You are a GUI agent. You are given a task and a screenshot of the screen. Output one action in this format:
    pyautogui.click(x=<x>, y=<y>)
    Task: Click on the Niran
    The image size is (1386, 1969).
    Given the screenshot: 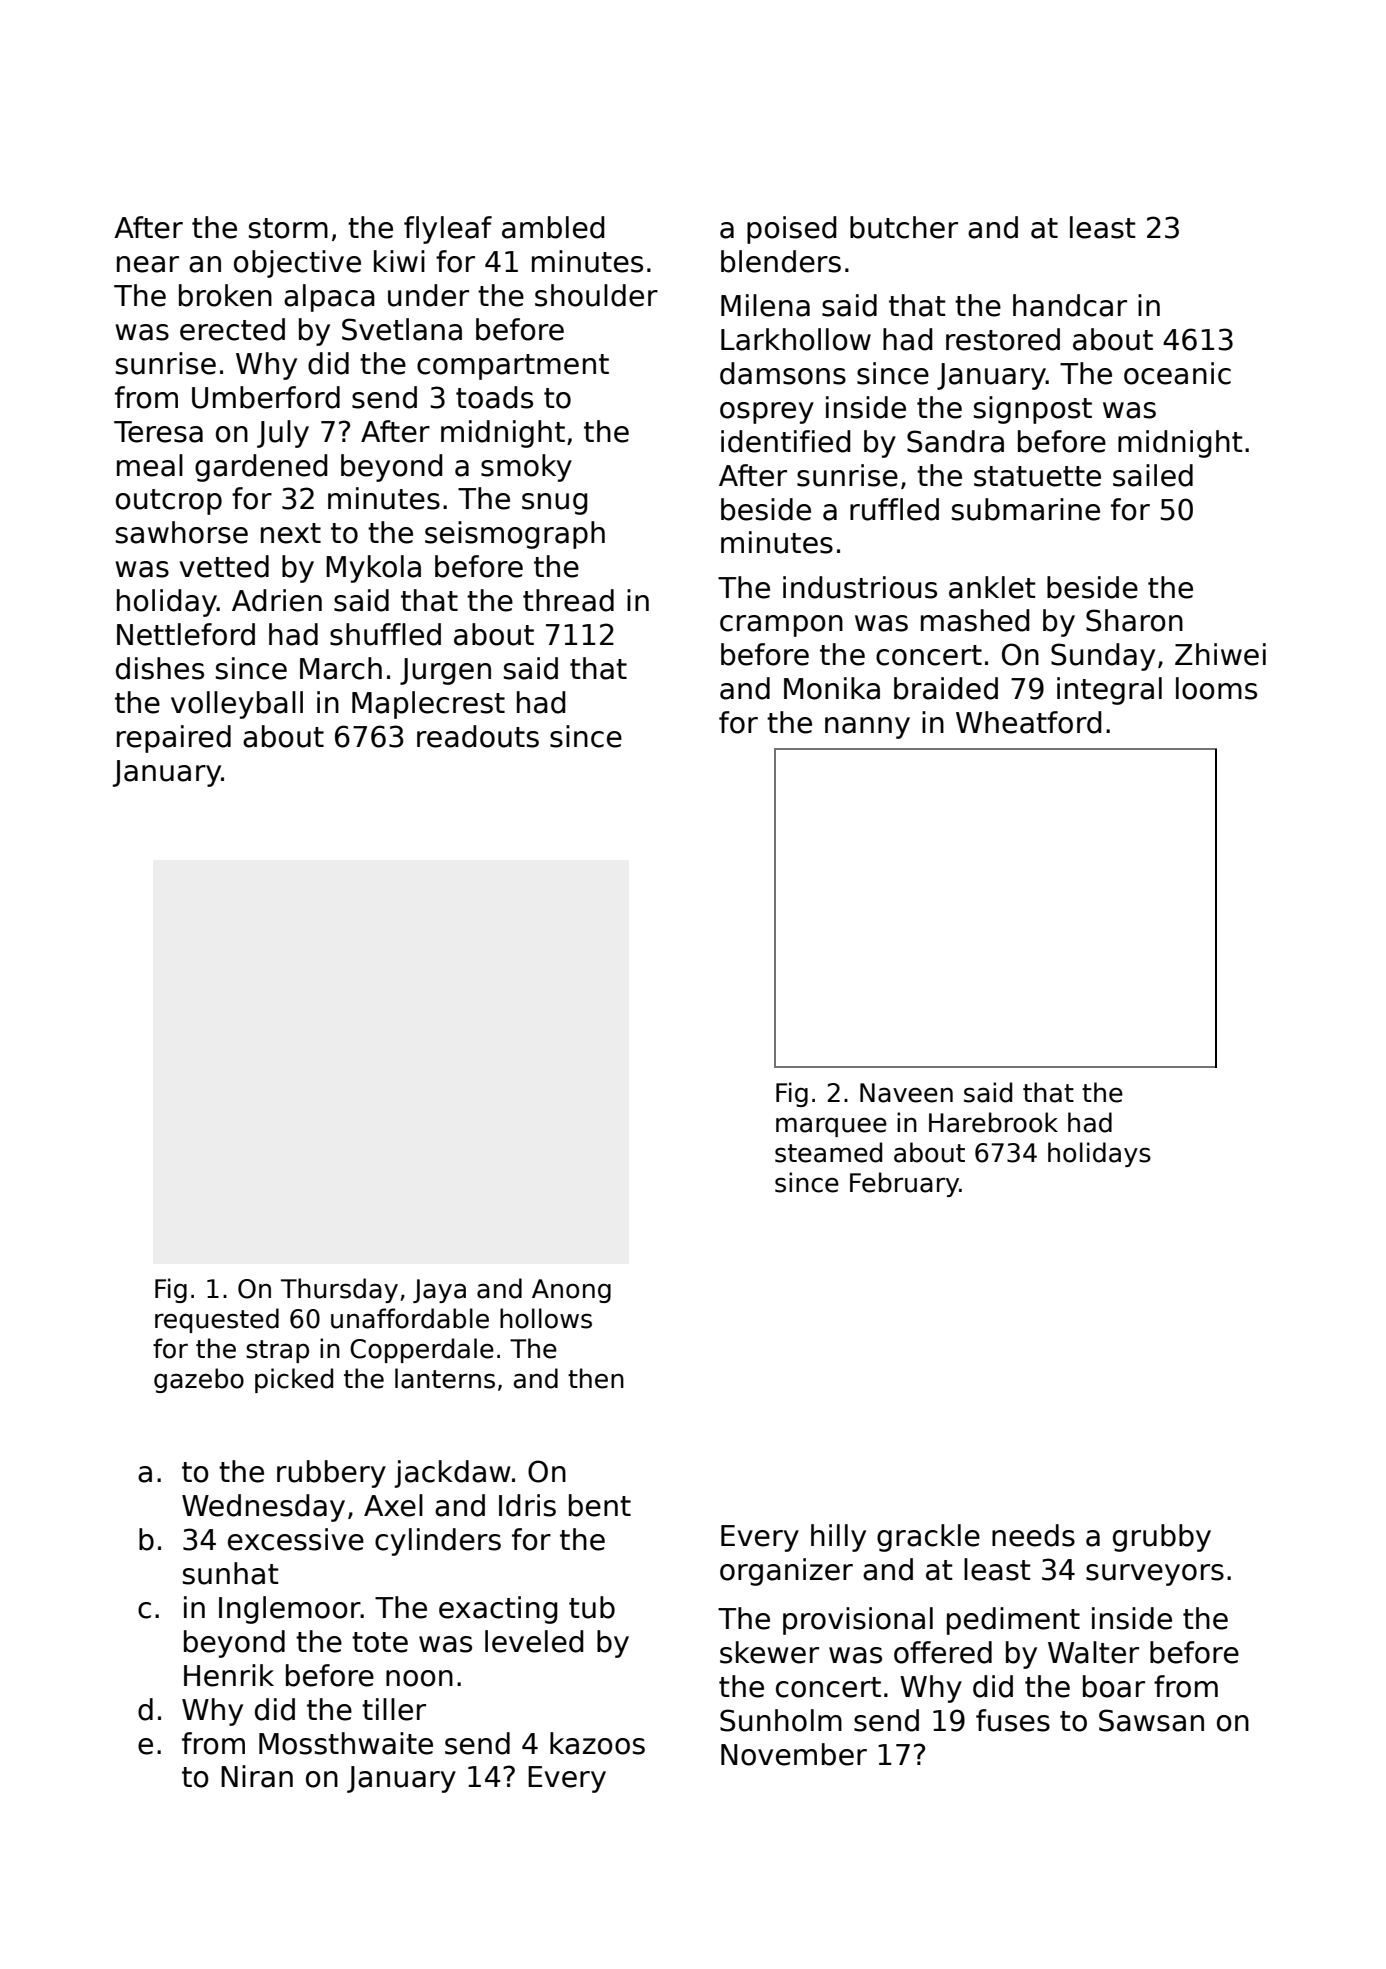 What is the action you would take?
    pyautogui.click(x=257, y=1776)
